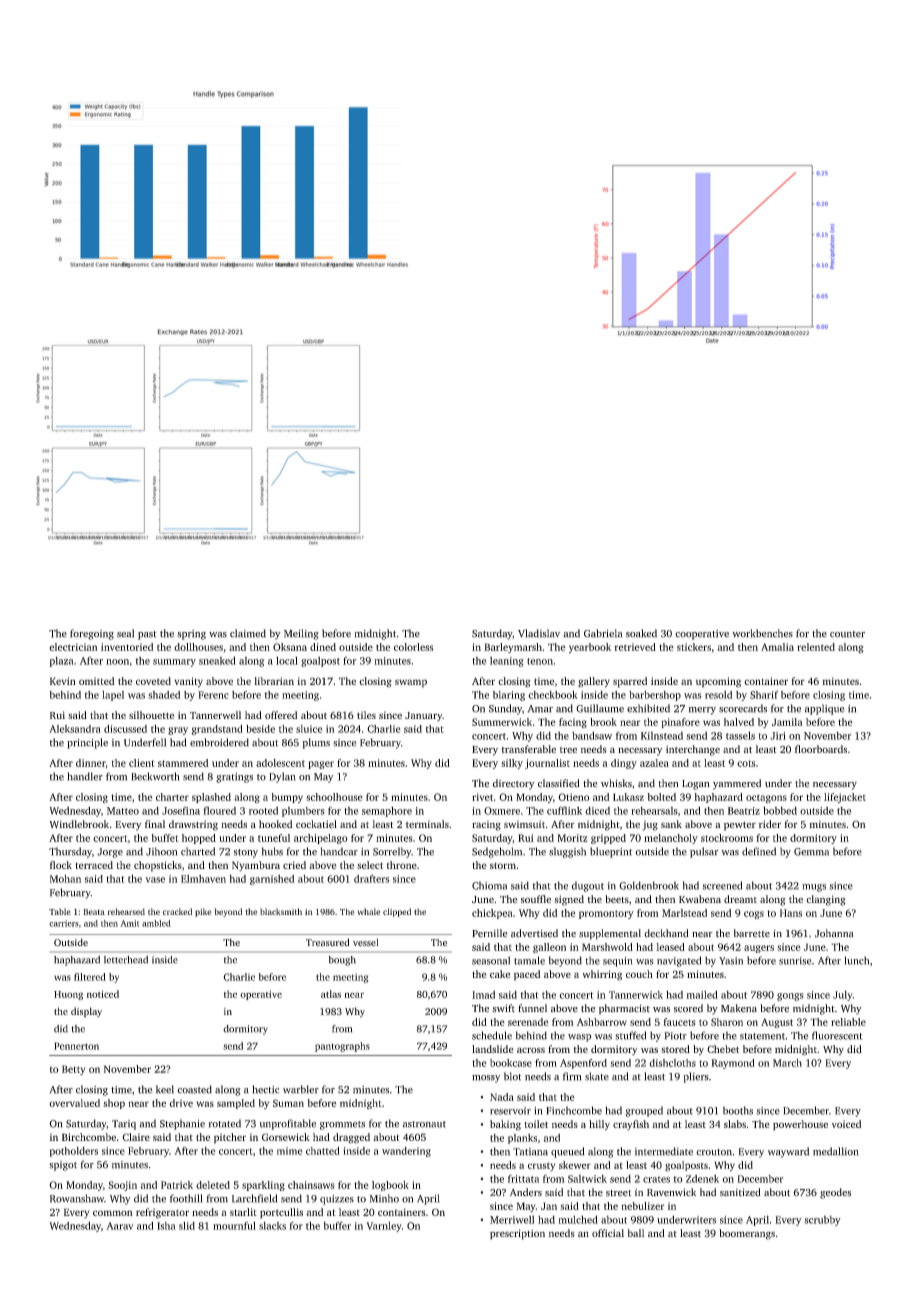 This screenshot has width=924, height=1308. I want to click on carriers, so click(64, 923).
